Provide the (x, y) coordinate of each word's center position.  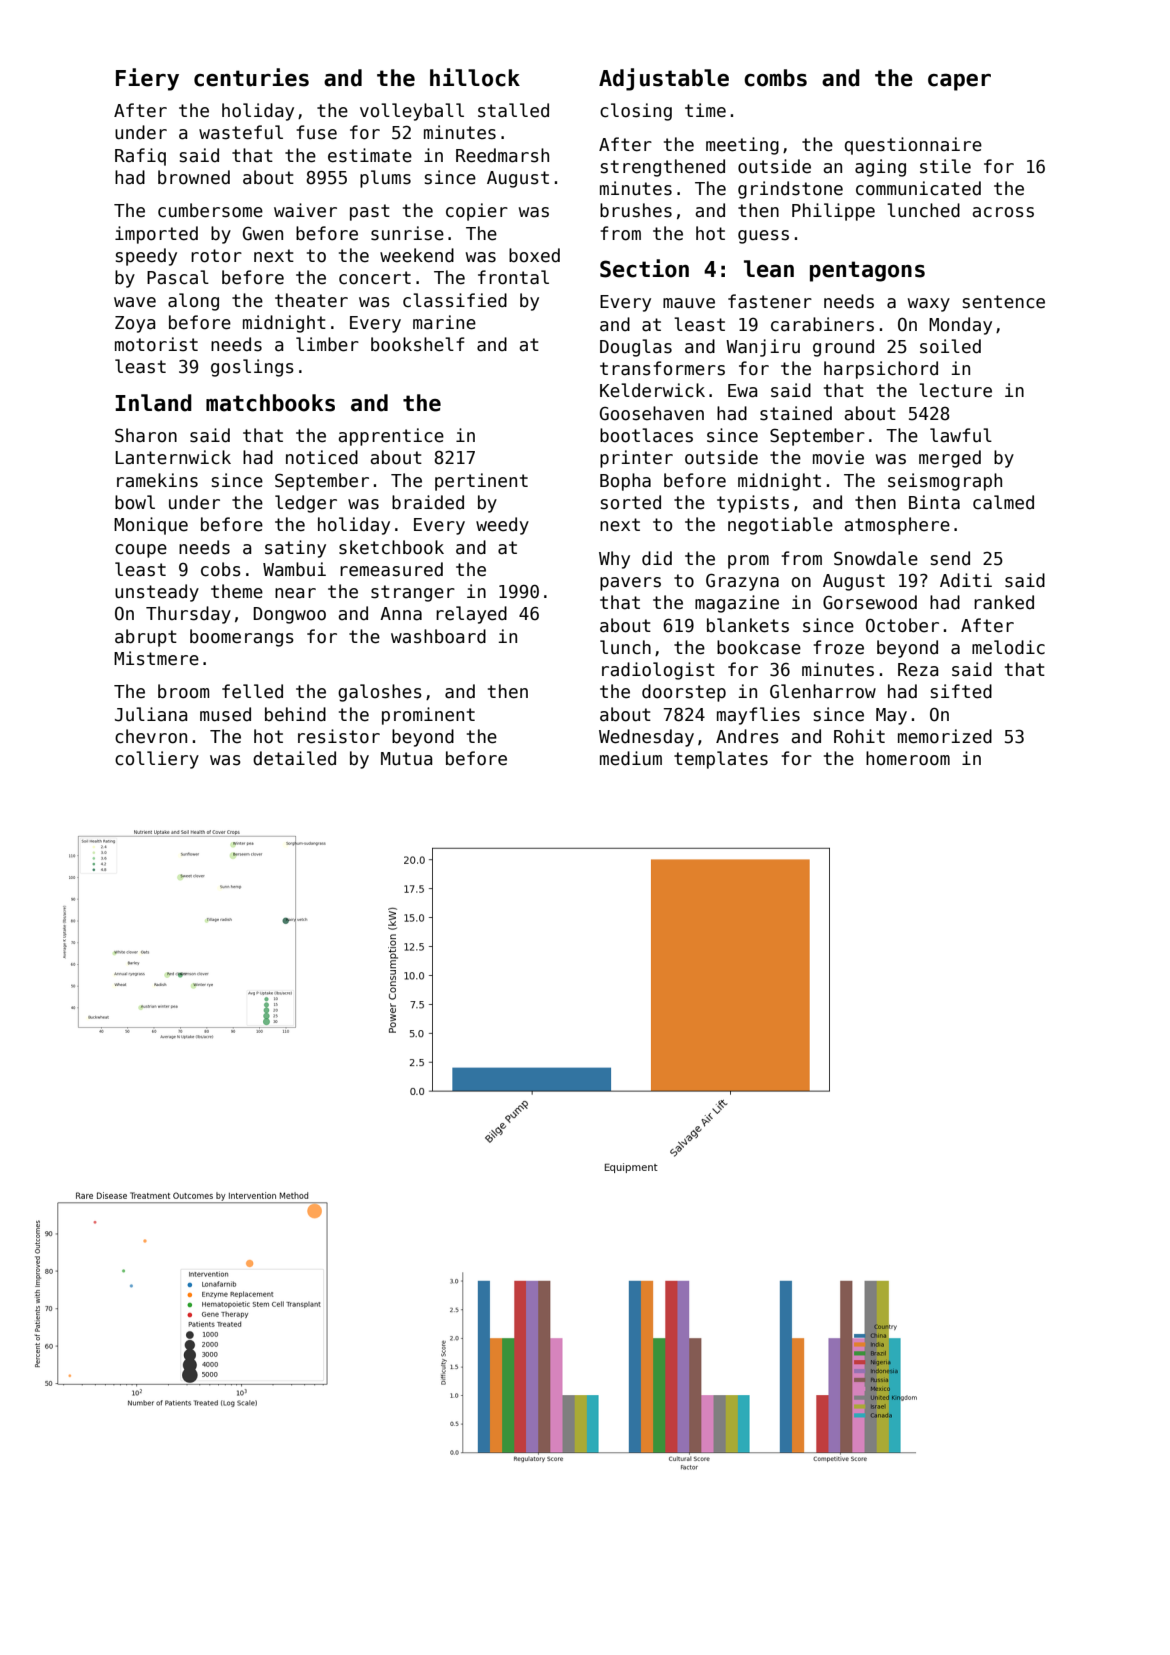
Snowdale (876, 558)
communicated (918, 188)
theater (311, 300)
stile (945, 166)
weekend (417, 255)
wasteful (241, 132)
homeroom (908, 758)
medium (631, 758)
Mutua (406, 759)
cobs (221, 569)
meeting (742, 146)
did (657, 558)
